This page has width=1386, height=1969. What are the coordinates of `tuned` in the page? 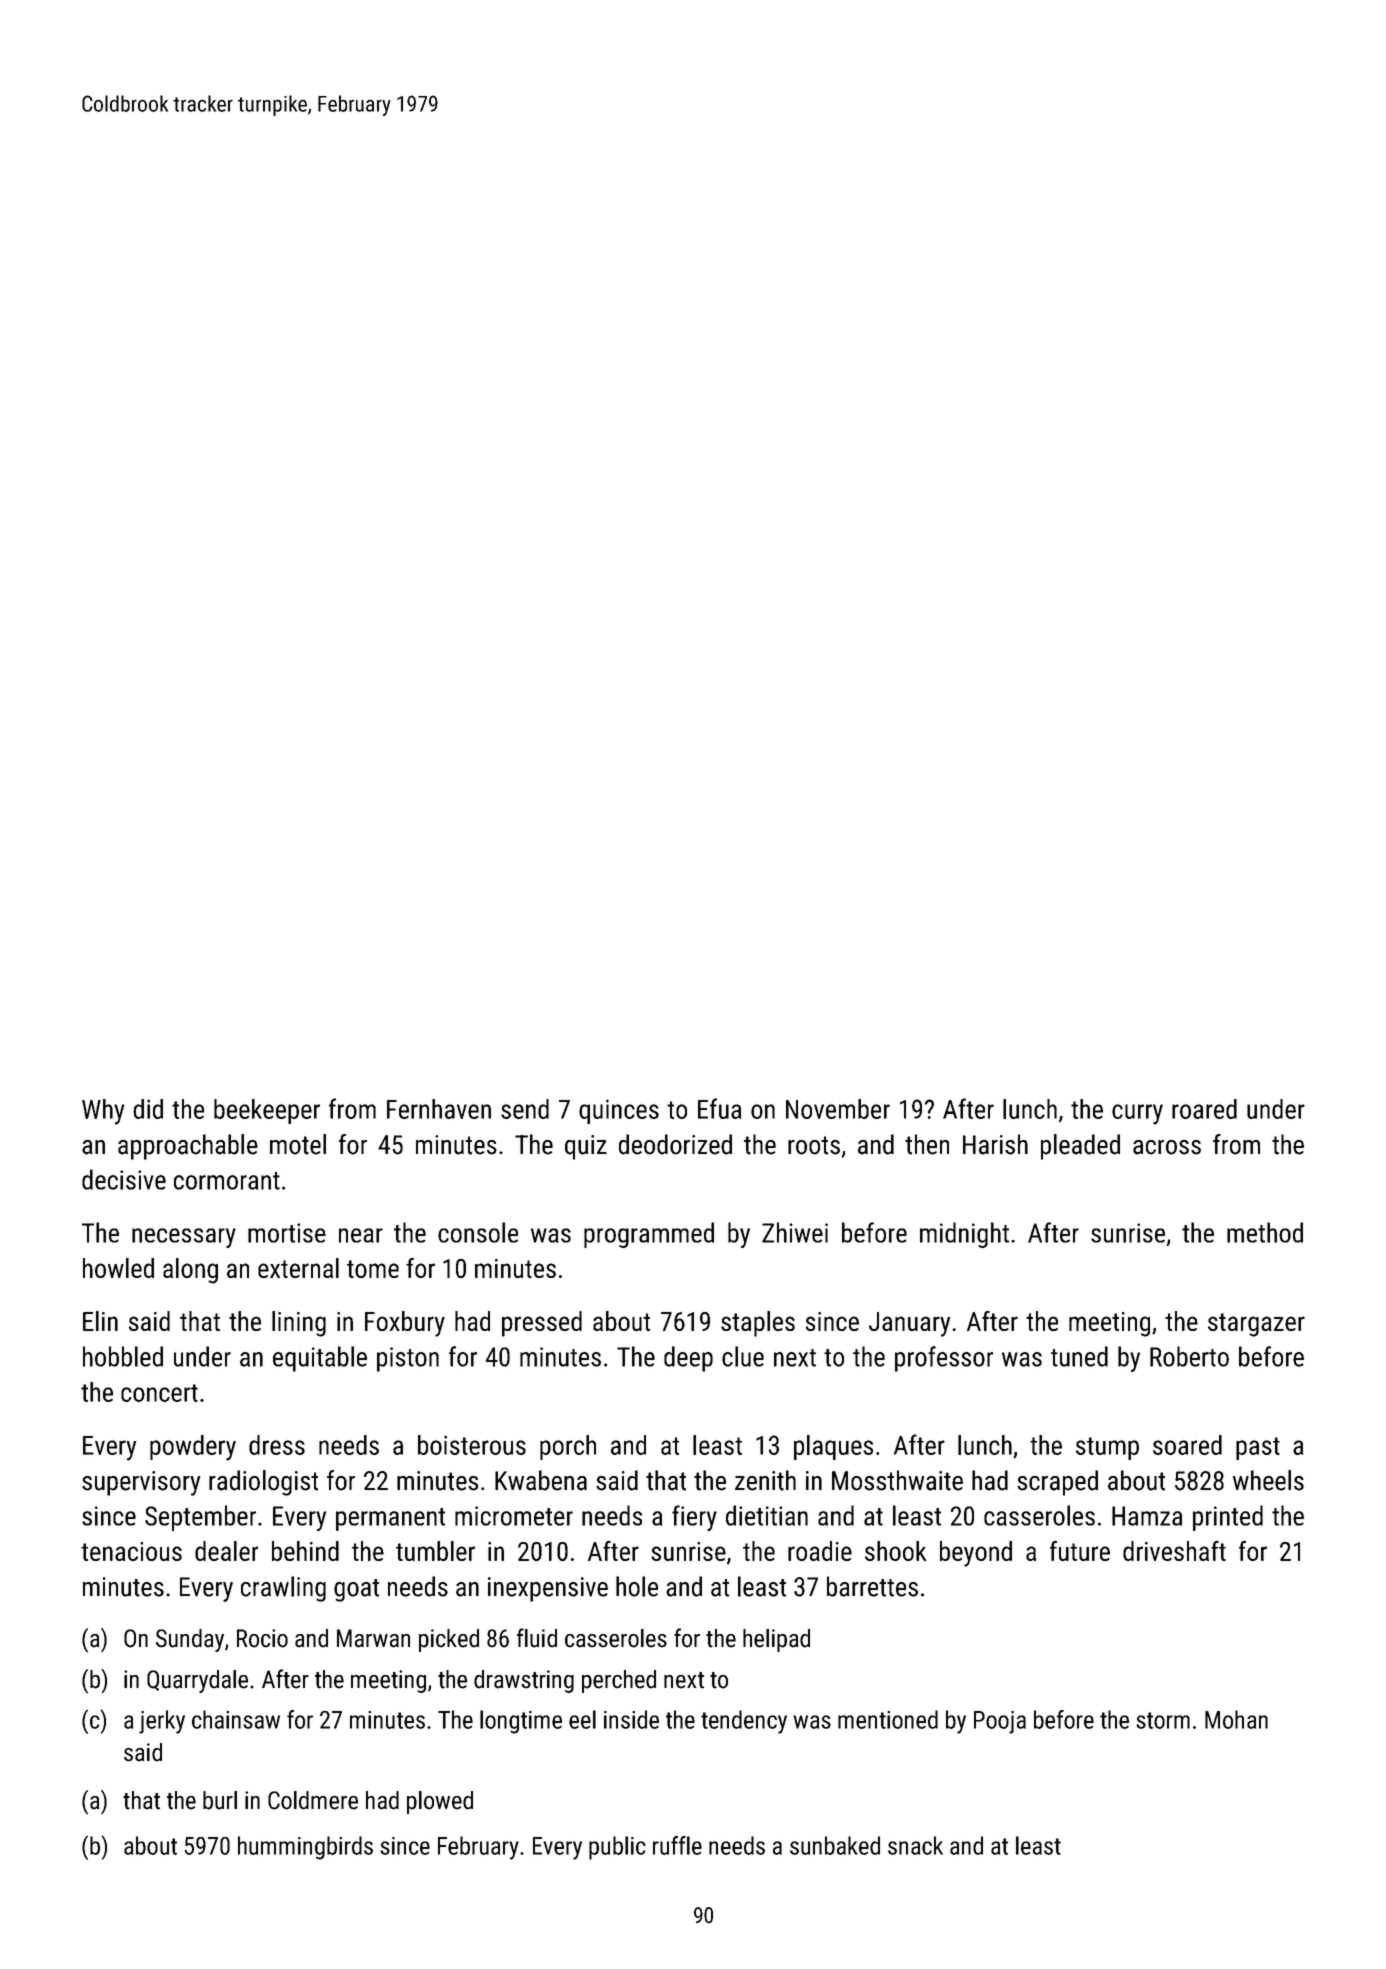 It's located at (1079, 1356).
